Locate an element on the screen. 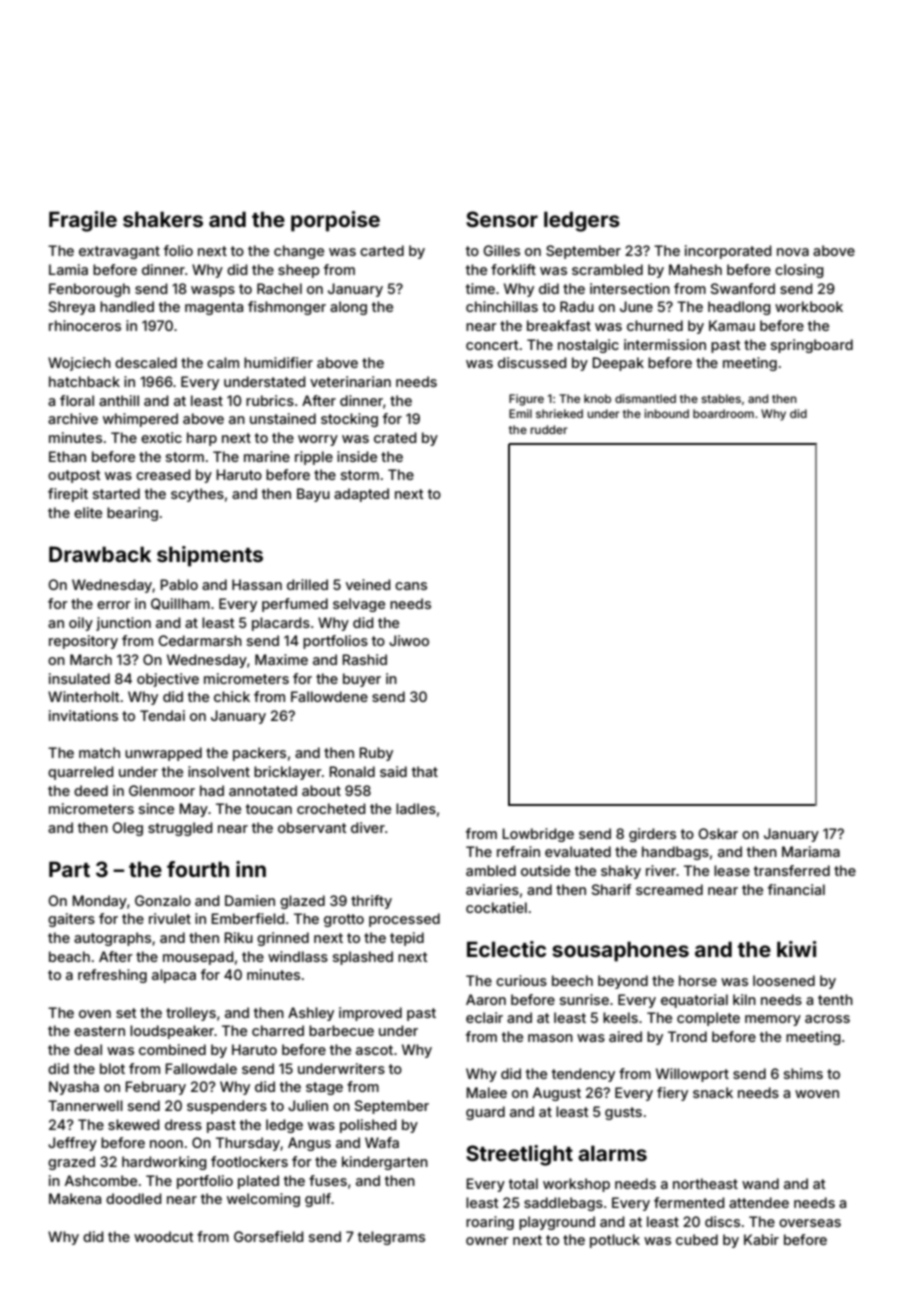 This screenshot has height=1316, width=908. Damien is located at coordinates (250, 900).
